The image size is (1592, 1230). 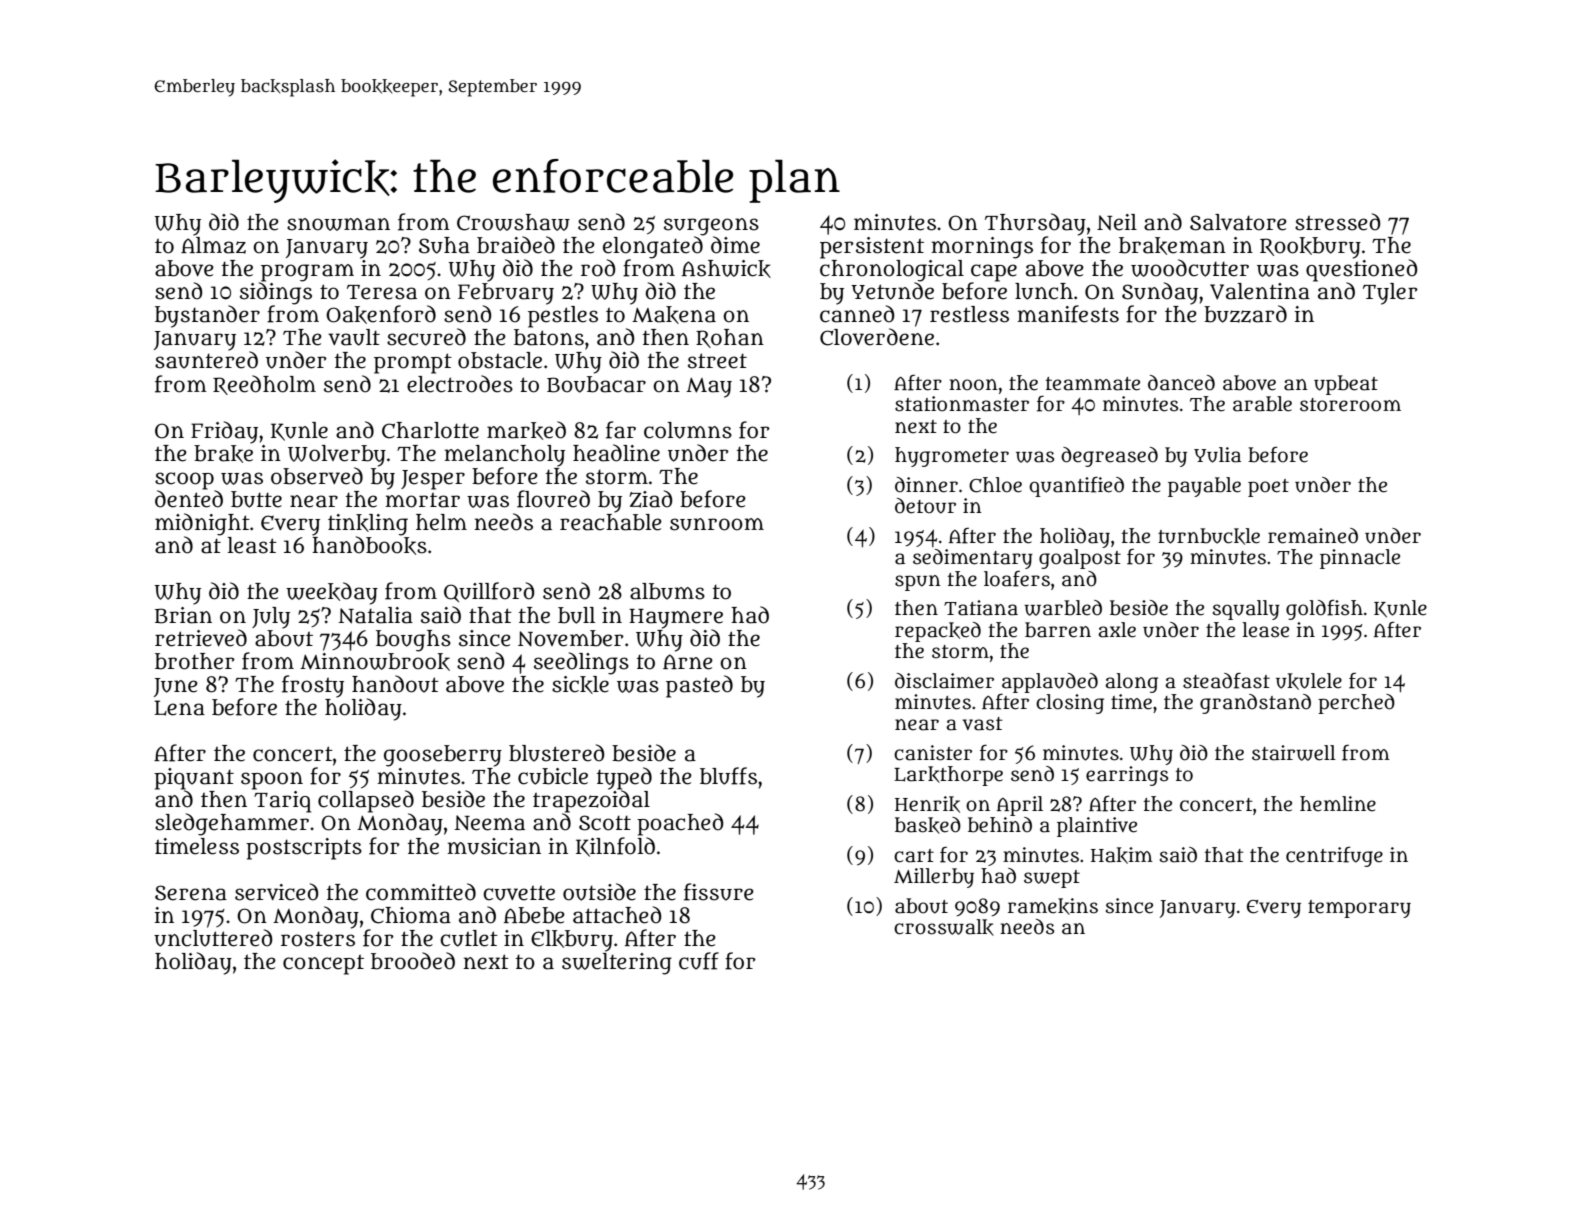 I want to click on snowman, so click(x=338, y=224).
